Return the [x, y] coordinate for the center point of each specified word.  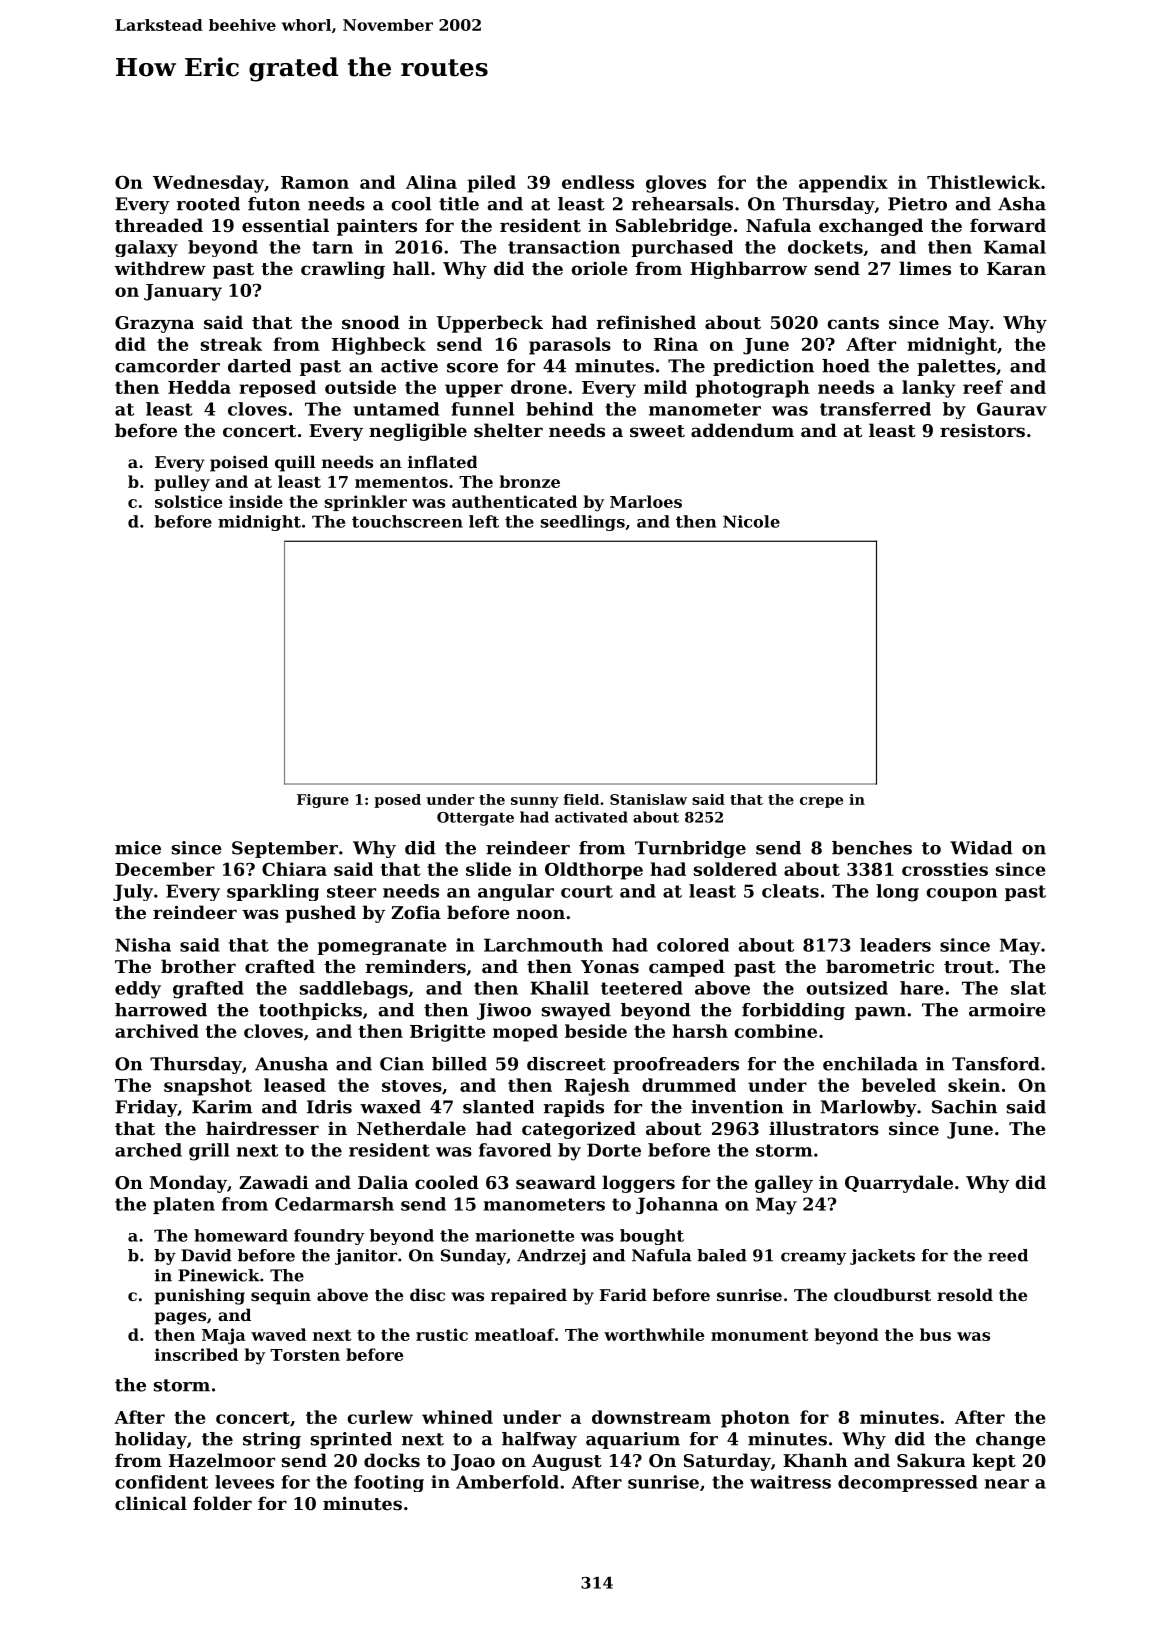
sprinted [351, 1440]
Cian [402, 1064]
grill [209, 1152]
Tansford [996, 1064]
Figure [323, 801]
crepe [821, 802]
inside [256, 501]
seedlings [582, 523]
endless [598, 182]
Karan [1016, 268]
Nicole [751, 521]
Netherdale [411, 1128]
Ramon [315, 182]
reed [1008, 1255]
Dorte [614, 1150]
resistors [982, 430]
